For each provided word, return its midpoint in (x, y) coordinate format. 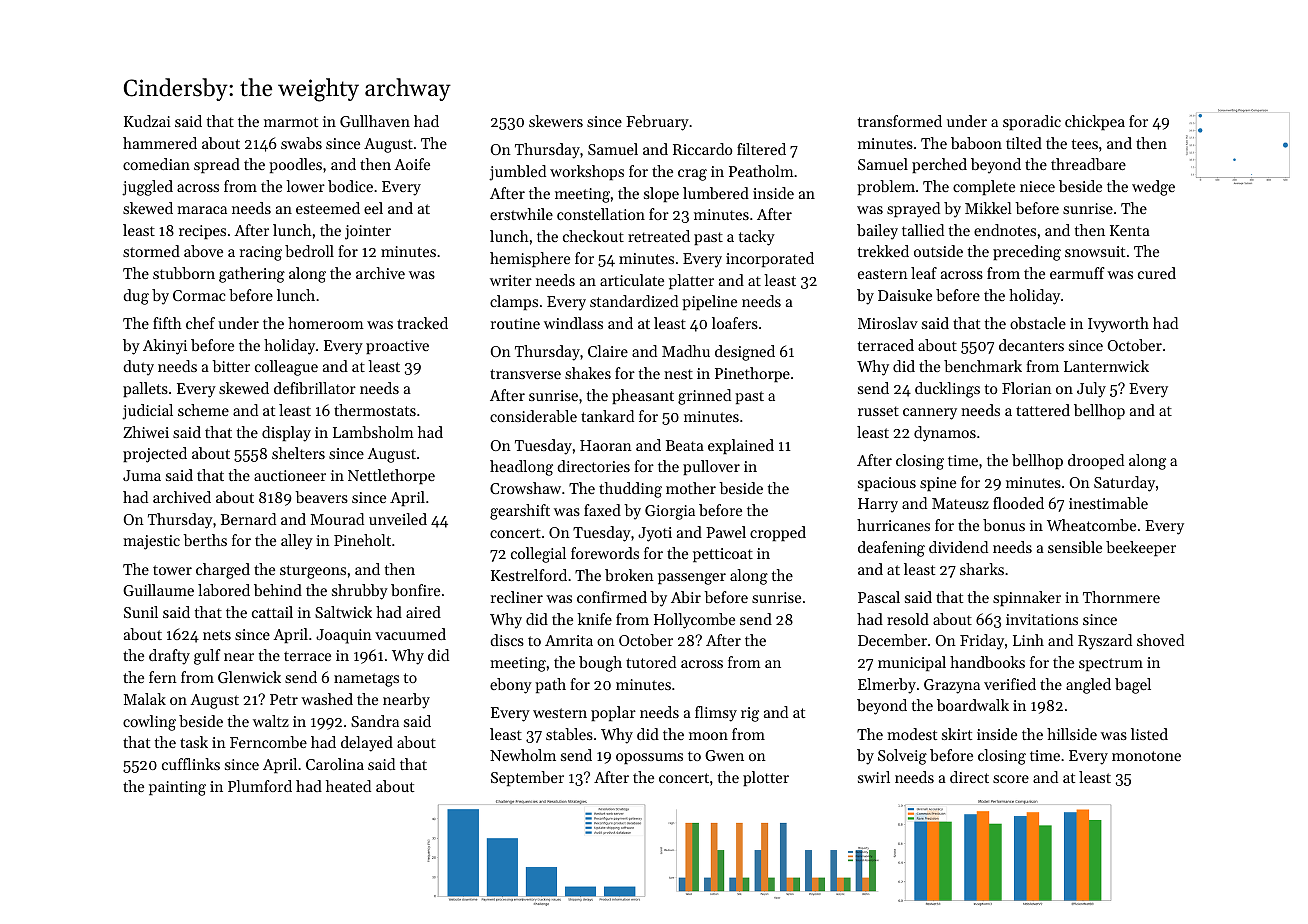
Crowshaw (525, 488)
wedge (1153, 188)
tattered (1043, 410)
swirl (874, 777)
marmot (291, 122)
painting (177, 788)
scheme (203, 410)
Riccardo (703, 149)
